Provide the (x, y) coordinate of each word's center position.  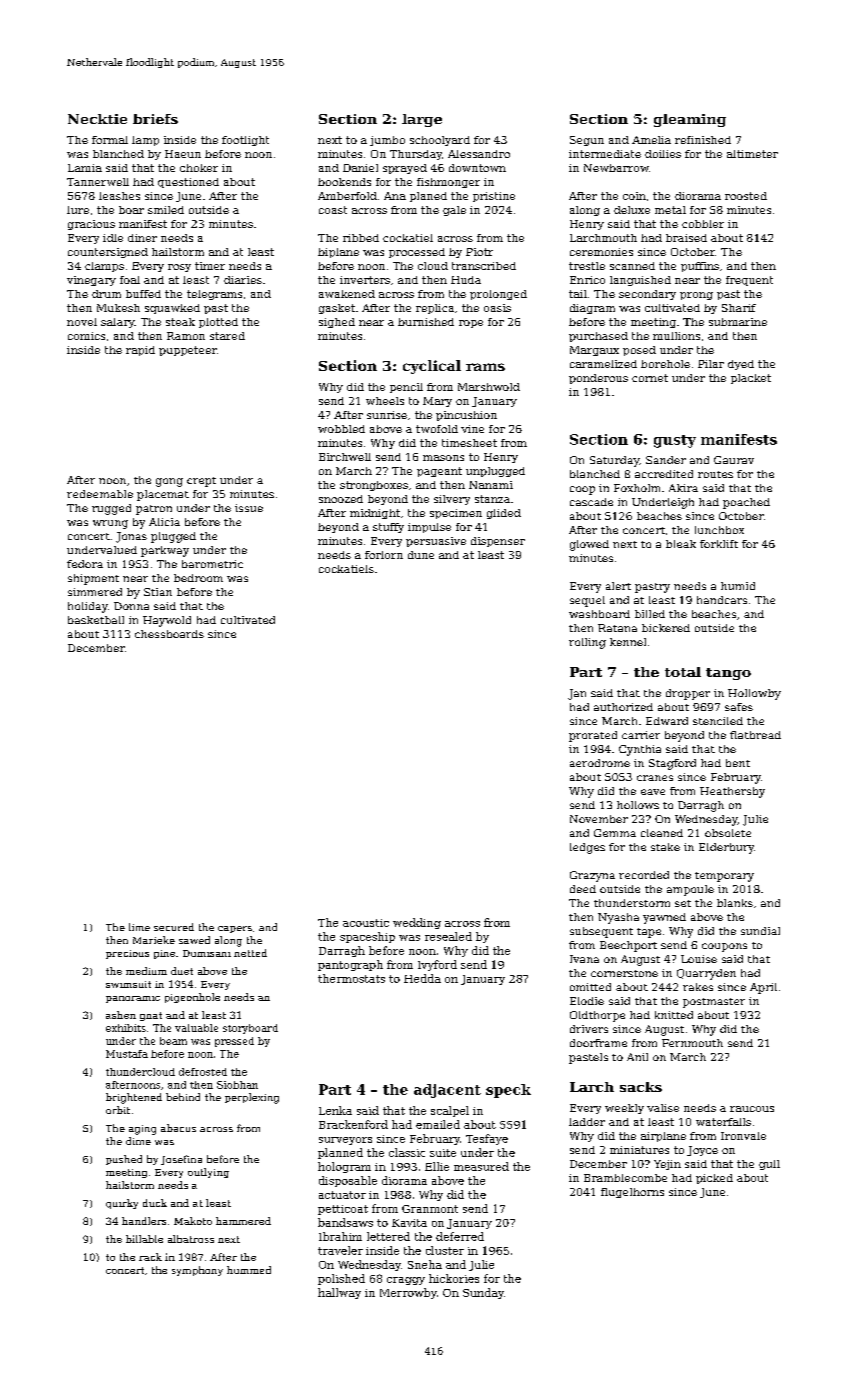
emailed (438, 1124)
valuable (196, 1028)
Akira (683, 488)
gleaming (690, 120)
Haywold (167, 621)
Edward (667, 721)
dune (421, 555)
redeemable (100, 494)
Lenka (335, 1110)
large (422, 120)
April (763, 988)
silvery (452, 500)
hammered (243, 1221)
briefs (155, 119)
